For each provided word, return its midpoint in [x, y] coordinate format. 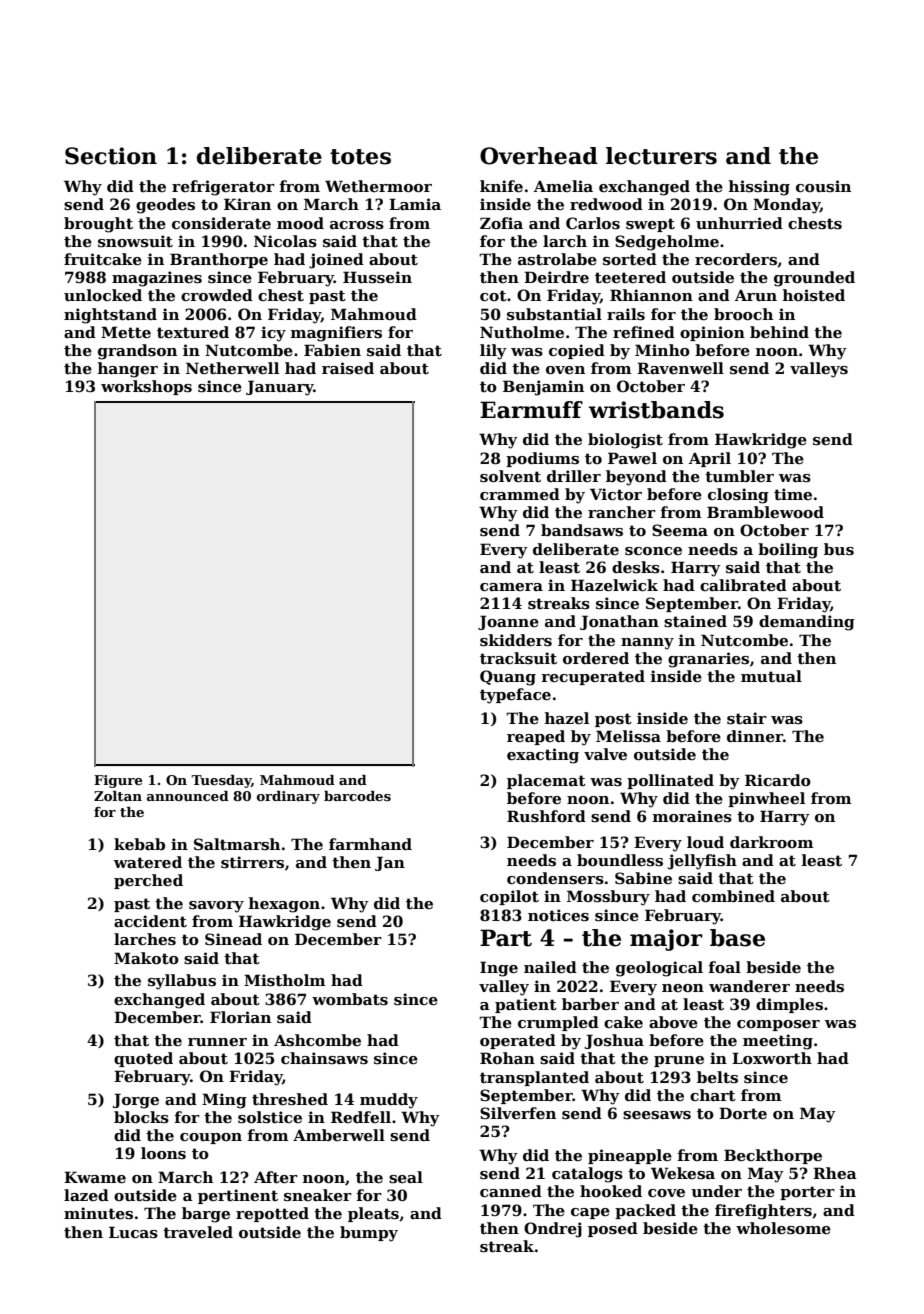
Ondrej [553, 1230]
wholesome [783, 1228]
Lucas [133, 1232]
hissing [759, 188]
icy [273, 334]
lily [493, 352]
